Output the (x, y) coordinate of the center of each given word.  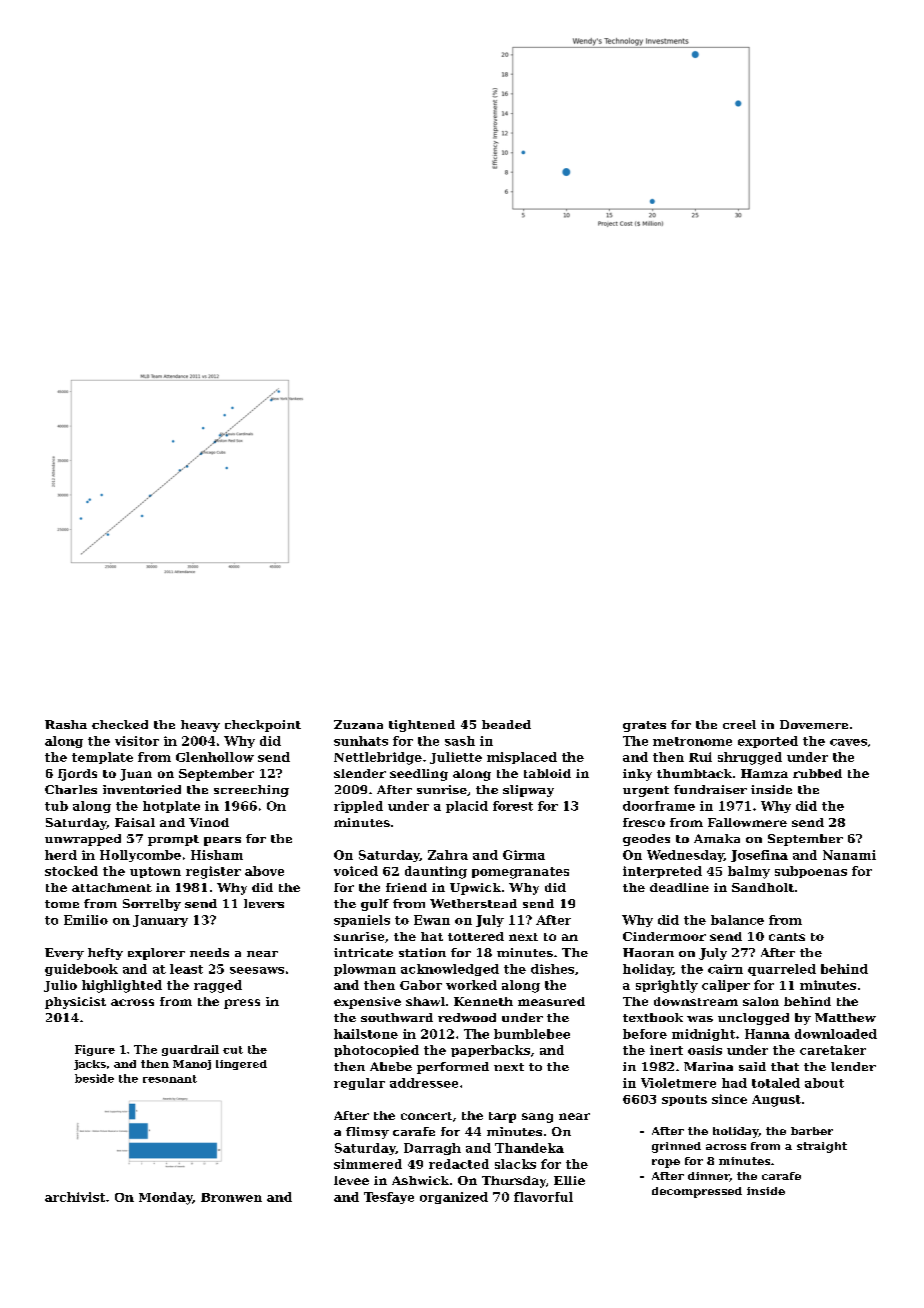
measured (551, 1001)
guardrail (190, 1050)
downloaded (836, 1034)
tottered (476, 936)
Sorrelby (152, 905)
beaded (506, 724)
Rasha (66, 724)
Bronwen (231, 1197)
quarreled (782, 970)
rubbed (817, 773)
